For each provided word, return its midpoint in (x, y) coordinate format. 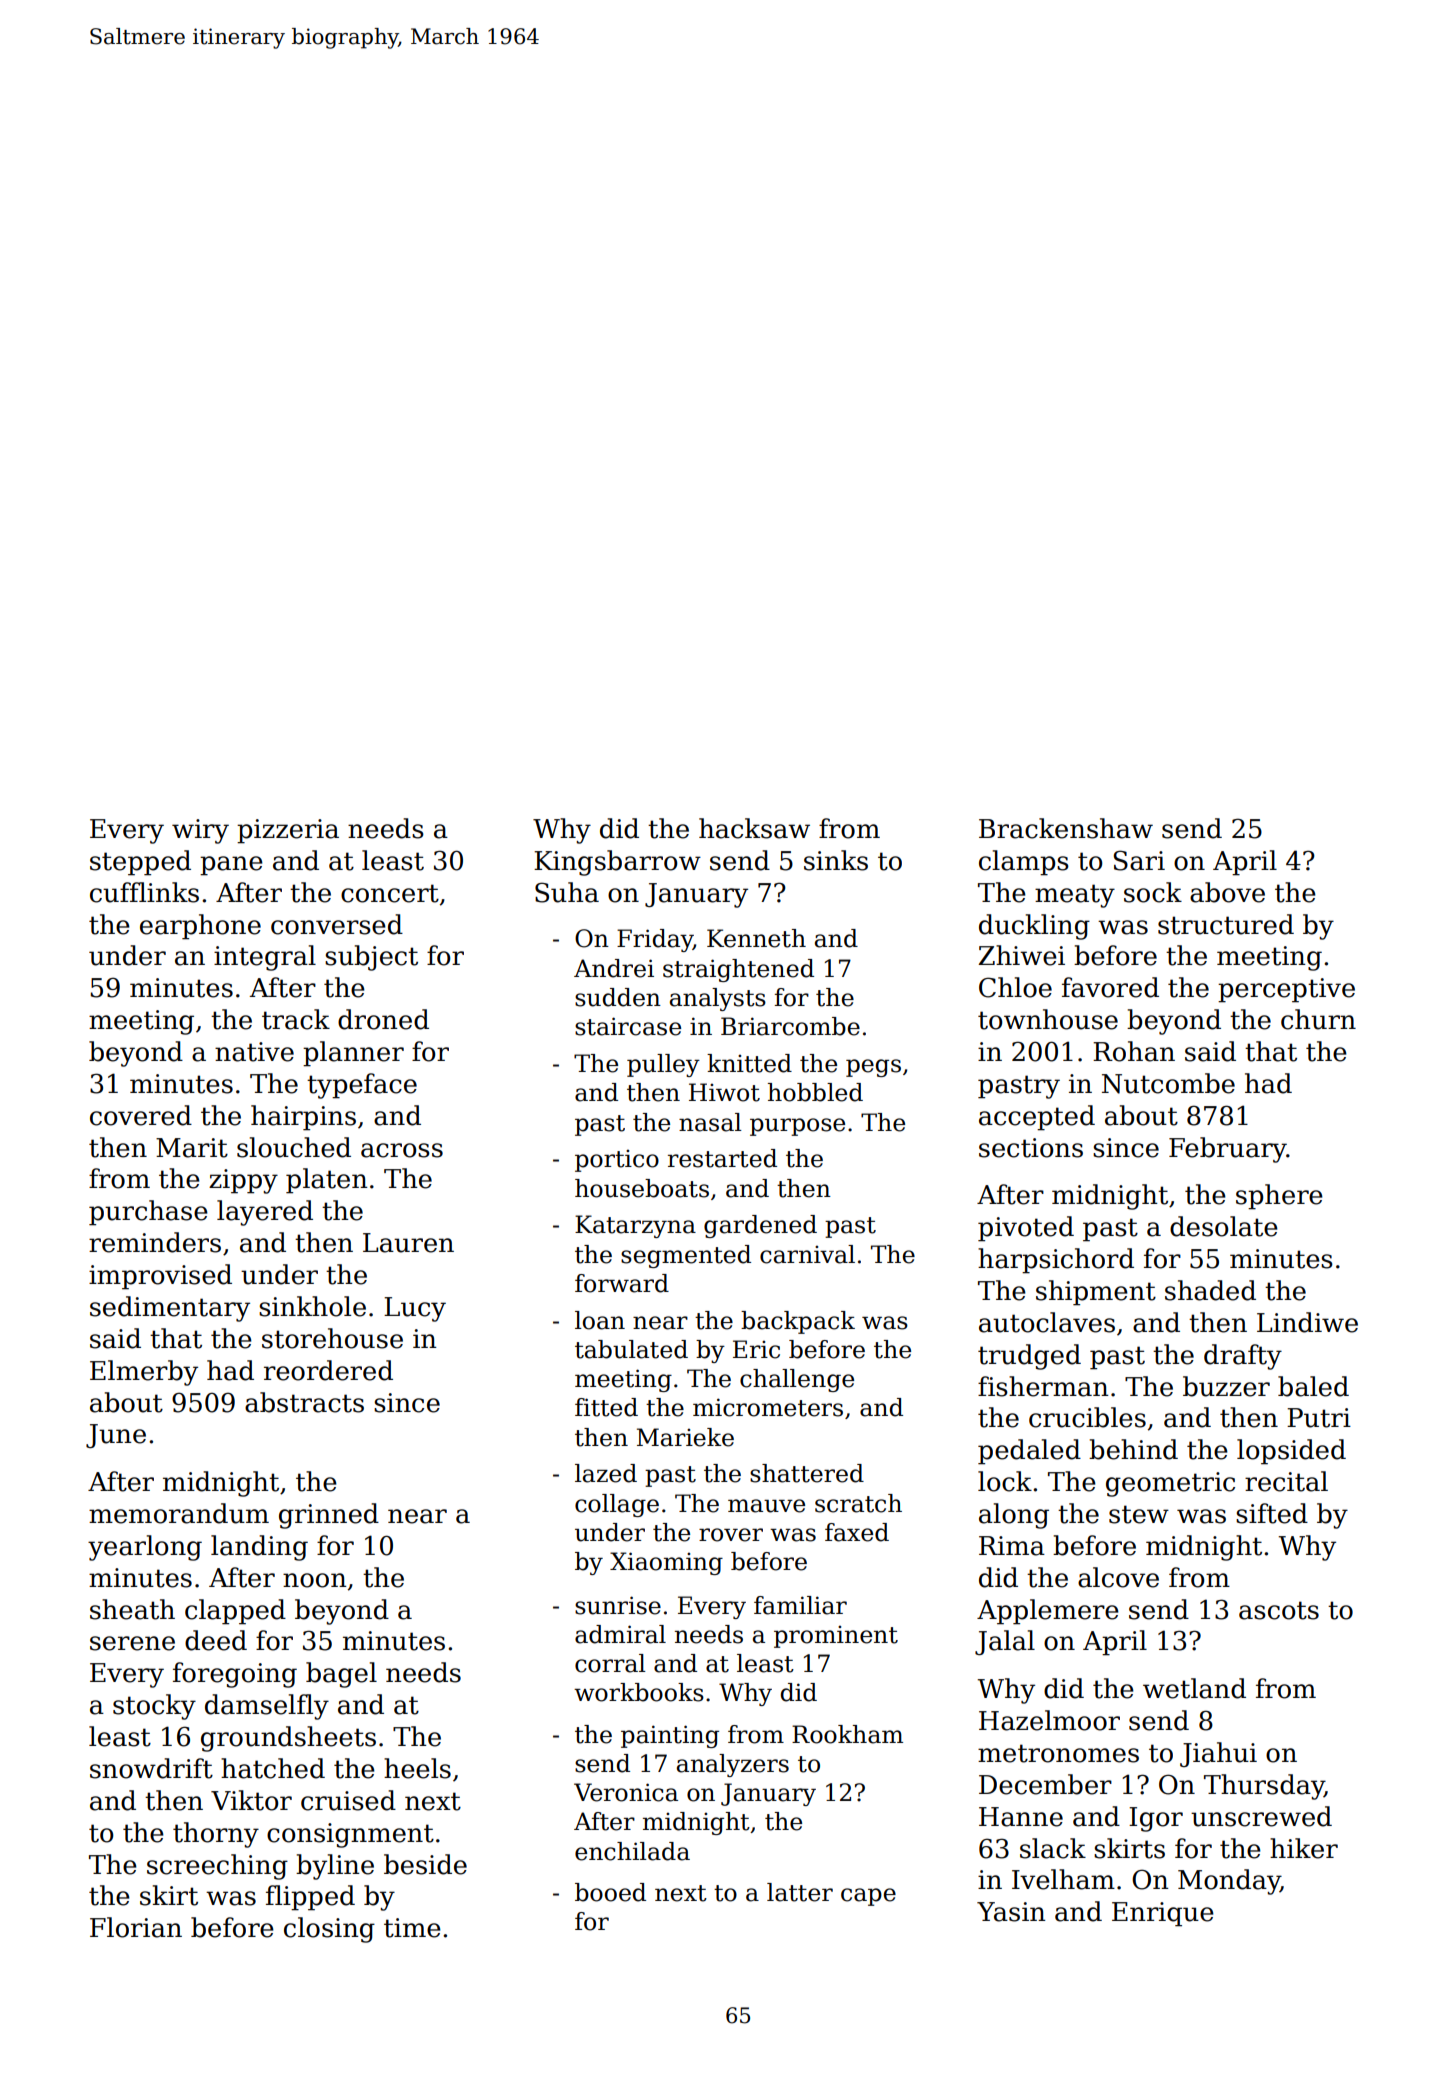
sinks (836, 860)
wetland (1194, 1688)
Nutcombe (1168, 1083)
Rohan (1134, 1051)
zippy (243, 1181)
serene (132, 1643)
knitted (749, 1063)
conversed (337, 924)
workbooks (639, 1692)
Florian (136, 1927)
